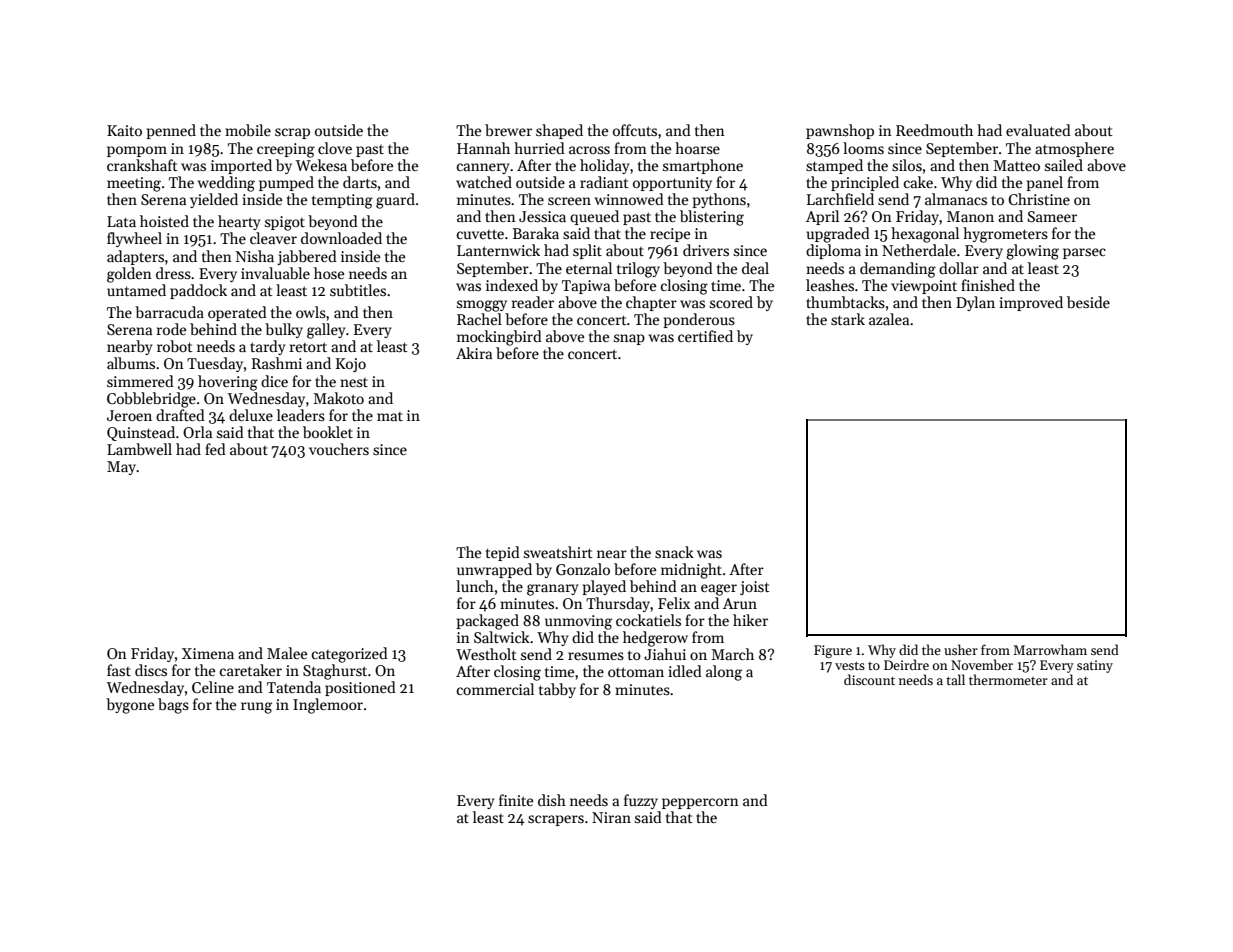 The height and width of the page is (952, 1233). What do you see at coordinates (635, 130) in the page?
I see `offcuts` at bounding box center [635, 130].
